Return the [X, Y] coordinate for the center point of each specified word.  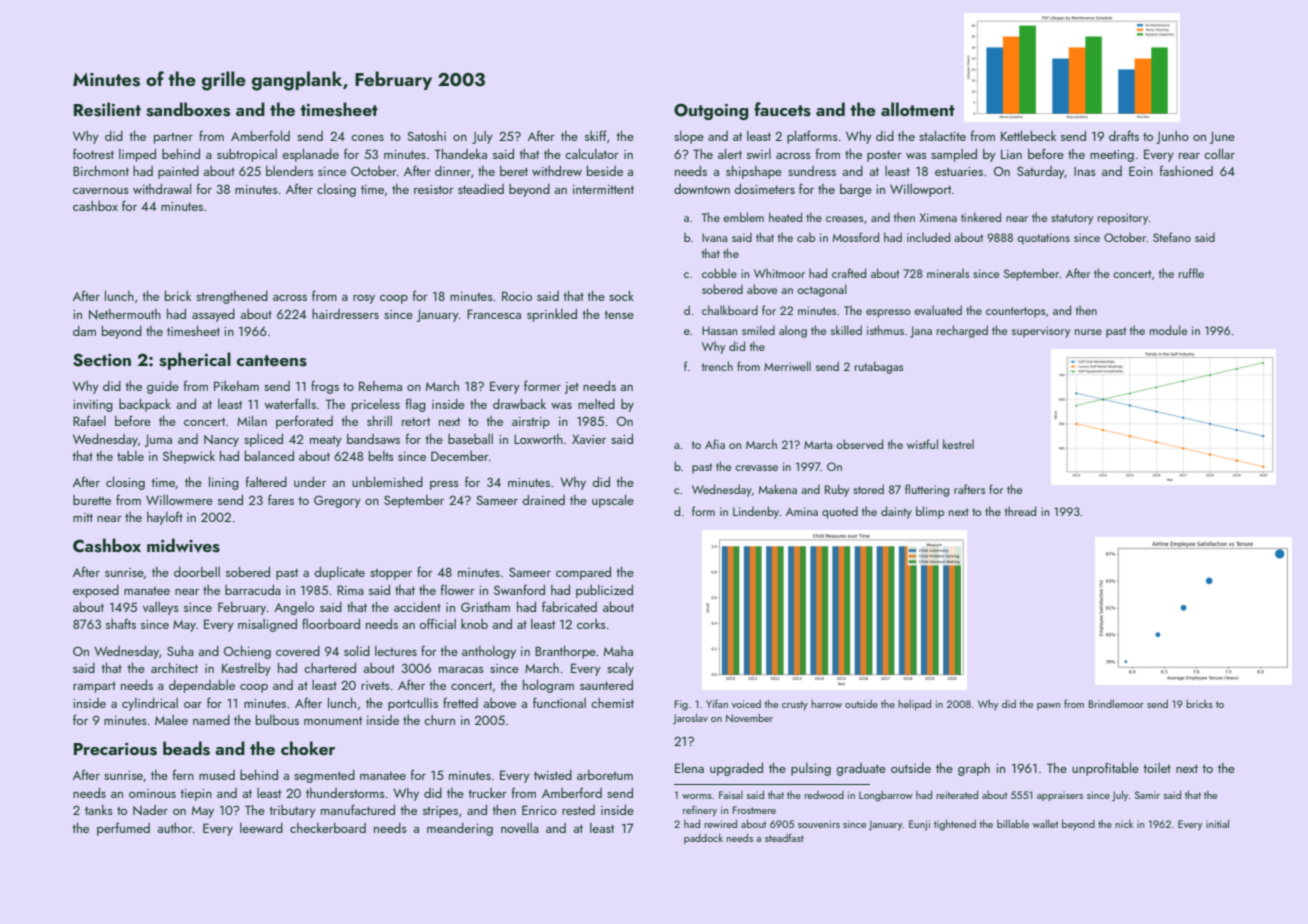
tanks [99, 810]
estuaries [959, 171]
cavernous [101, 191]
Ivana [714, 237]
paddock [703, 838]
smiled [758, 330]
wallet [1045, 823]
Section [102, 360]
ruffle [1191, 273]
